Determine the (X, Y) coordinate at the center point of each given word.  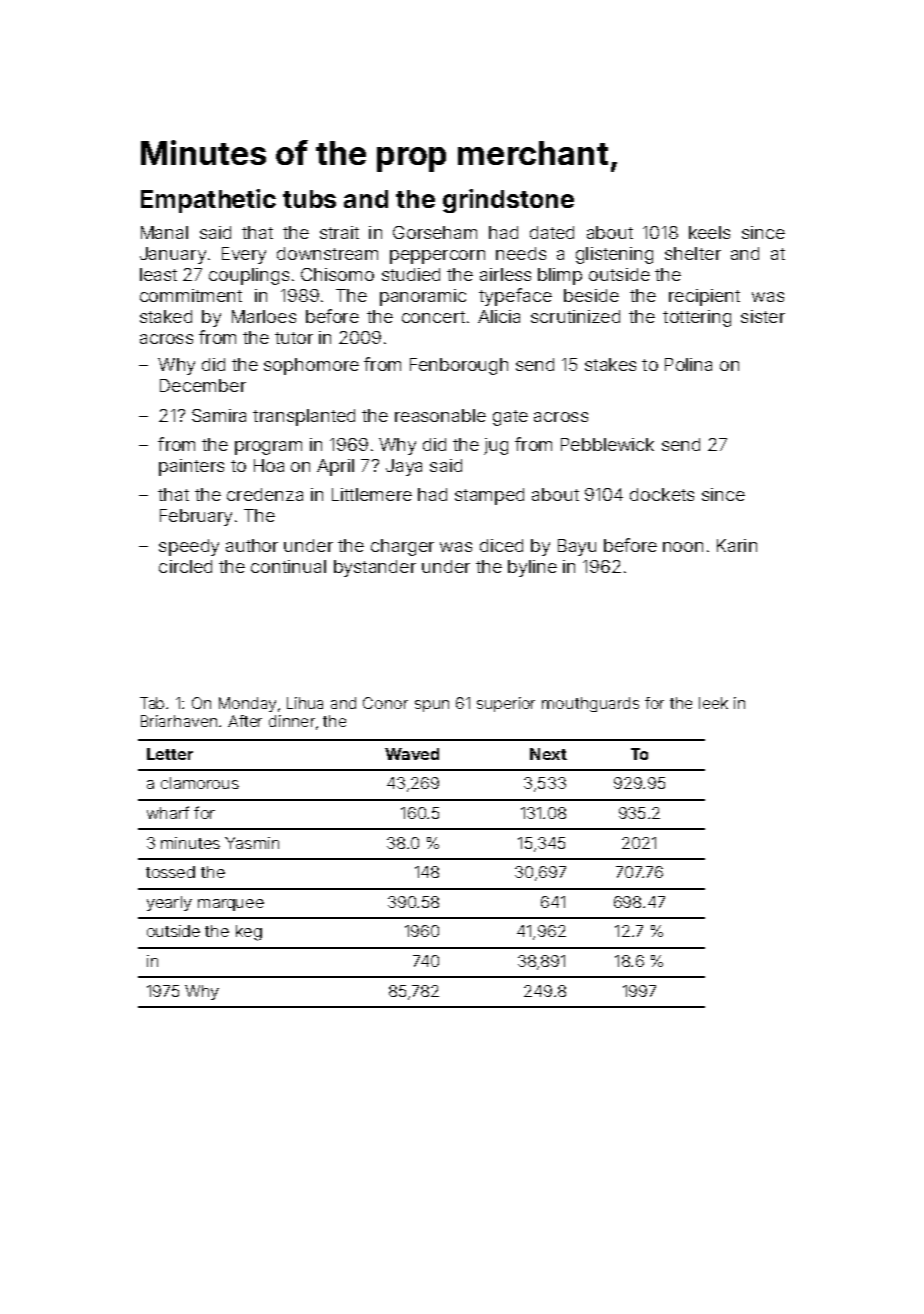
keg (249, 933)
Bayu (577, 547)
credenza (265, 494)
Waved (412, 754)
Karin (737, 545)
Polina (688, 364)
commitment (191, 295)
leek (713, 703)
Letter (170, 754)
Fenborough (459, 366)
